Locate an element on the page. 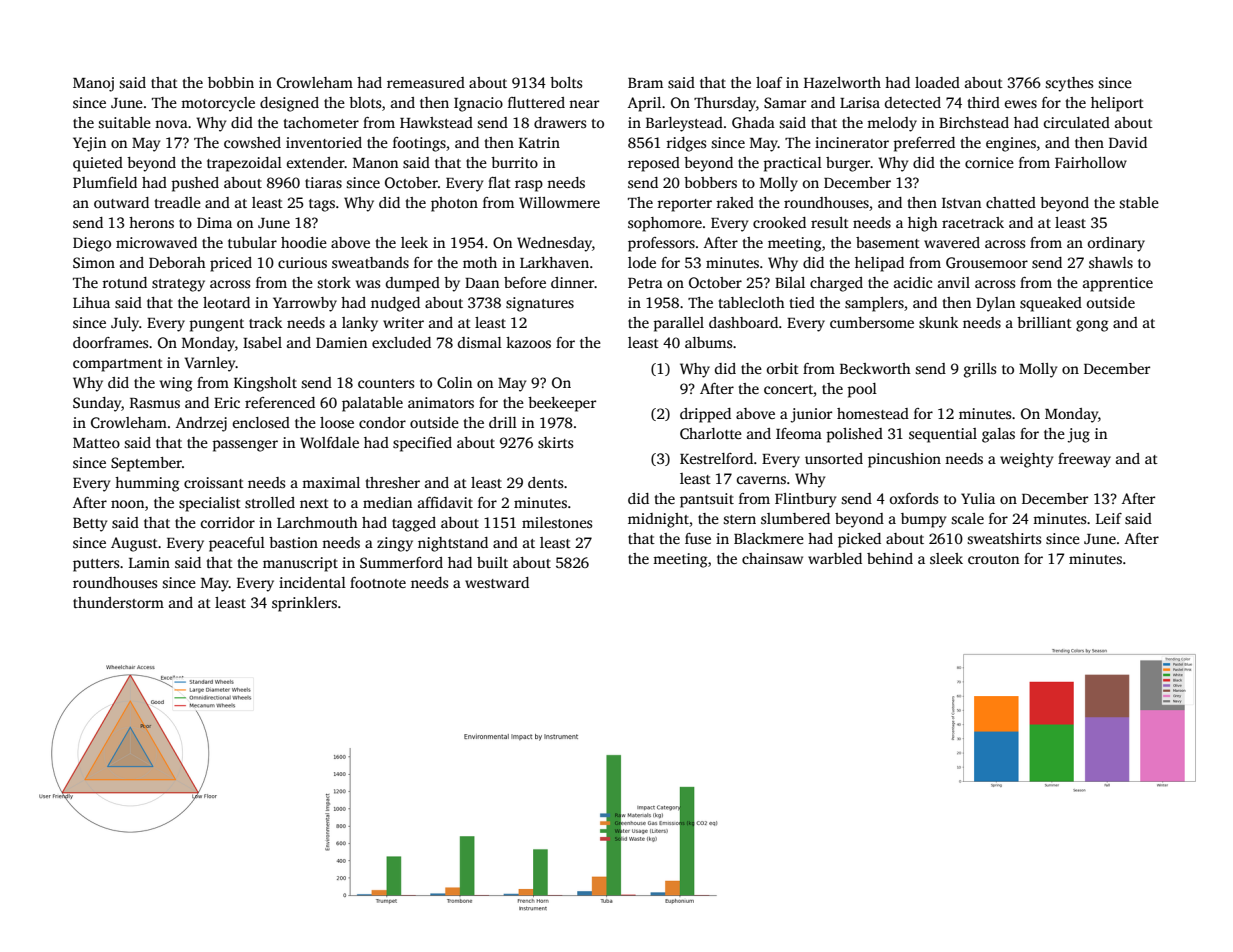  humming is located at coordinates (147, 484).
